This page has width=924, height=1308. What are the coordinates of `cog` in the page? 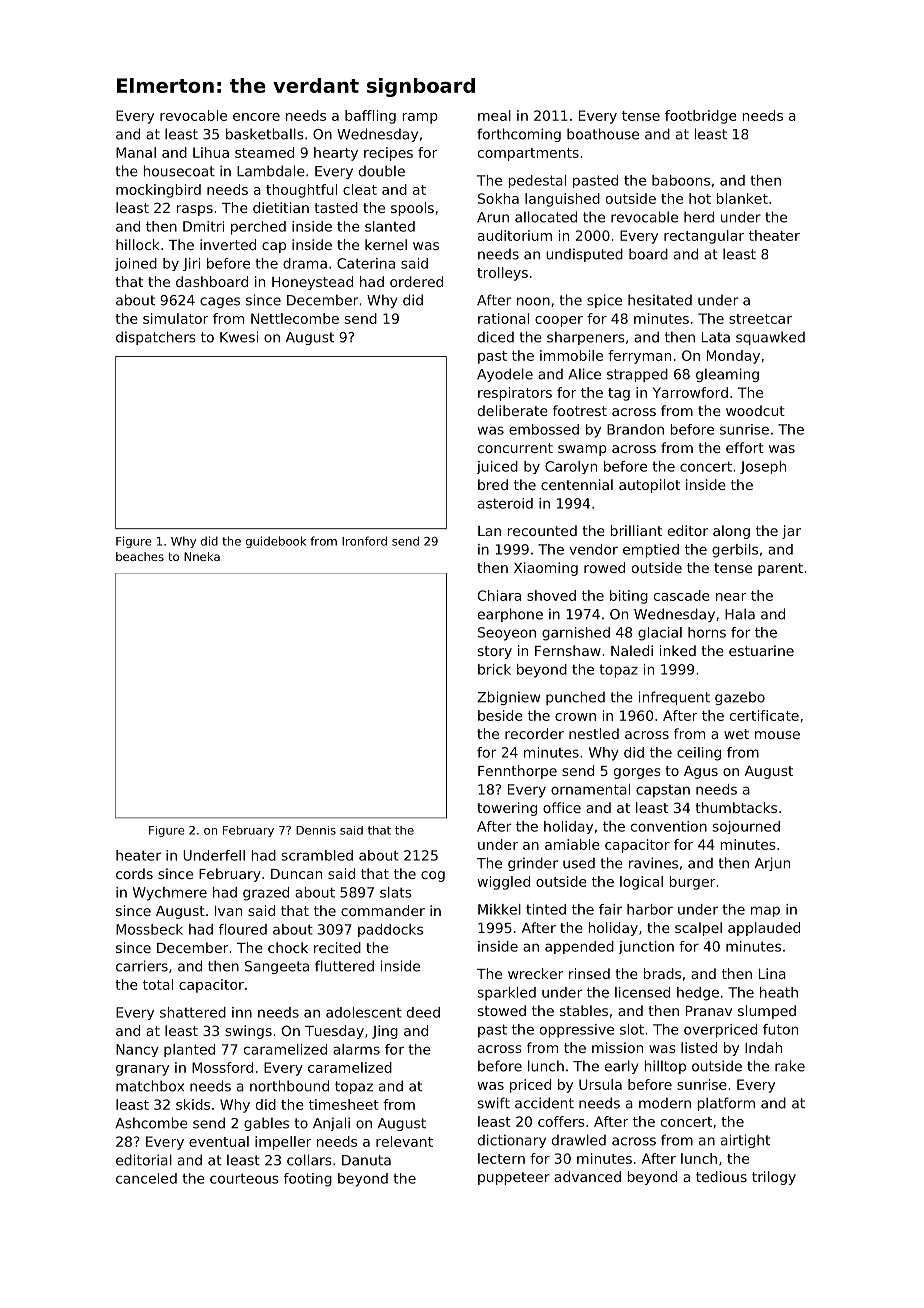 It's located at (433, 876).
